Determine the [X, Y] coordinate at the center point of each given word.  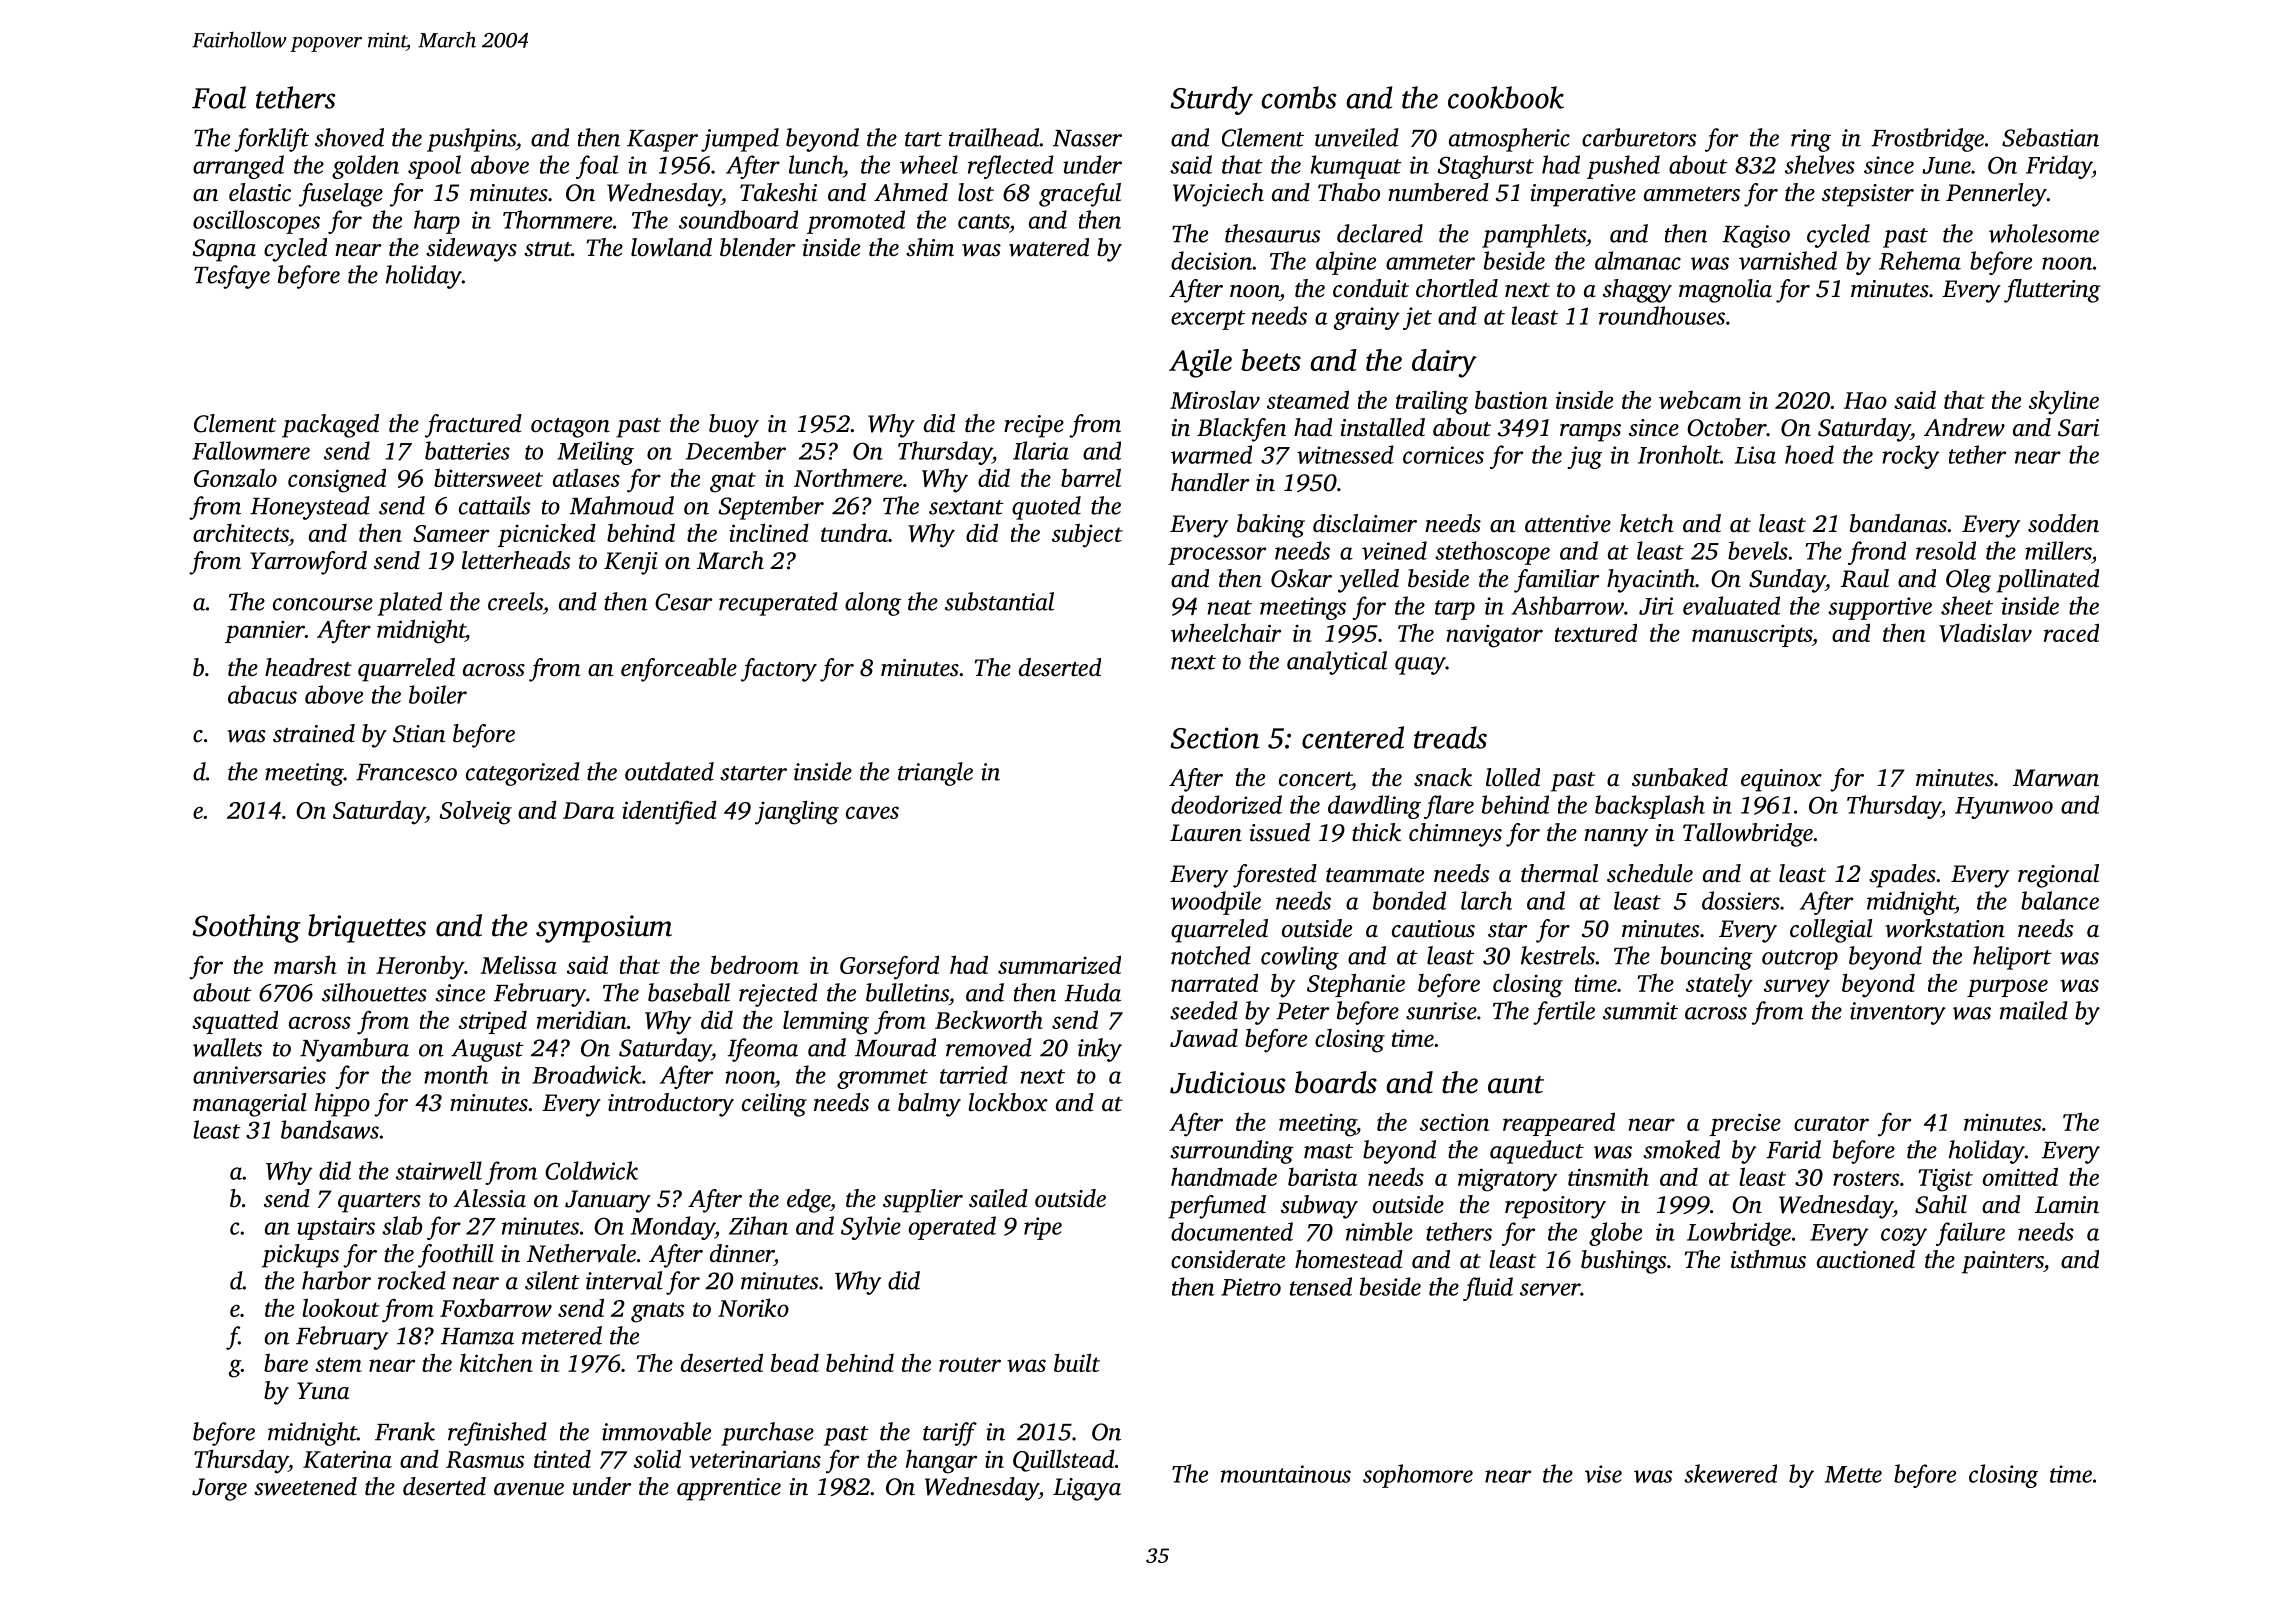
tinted [562, 1459]
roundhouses [1662, 315]
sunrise [1441, 1011]
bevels [1758, 550]
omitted [2020, 1176]
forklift [271, 140]
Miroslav [1215, 399]
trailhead [994, 137]
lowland [671, 247]
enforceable [679, 670]
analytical [1337, 663]
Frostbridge [1927, 140]
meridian [582, 1019]
